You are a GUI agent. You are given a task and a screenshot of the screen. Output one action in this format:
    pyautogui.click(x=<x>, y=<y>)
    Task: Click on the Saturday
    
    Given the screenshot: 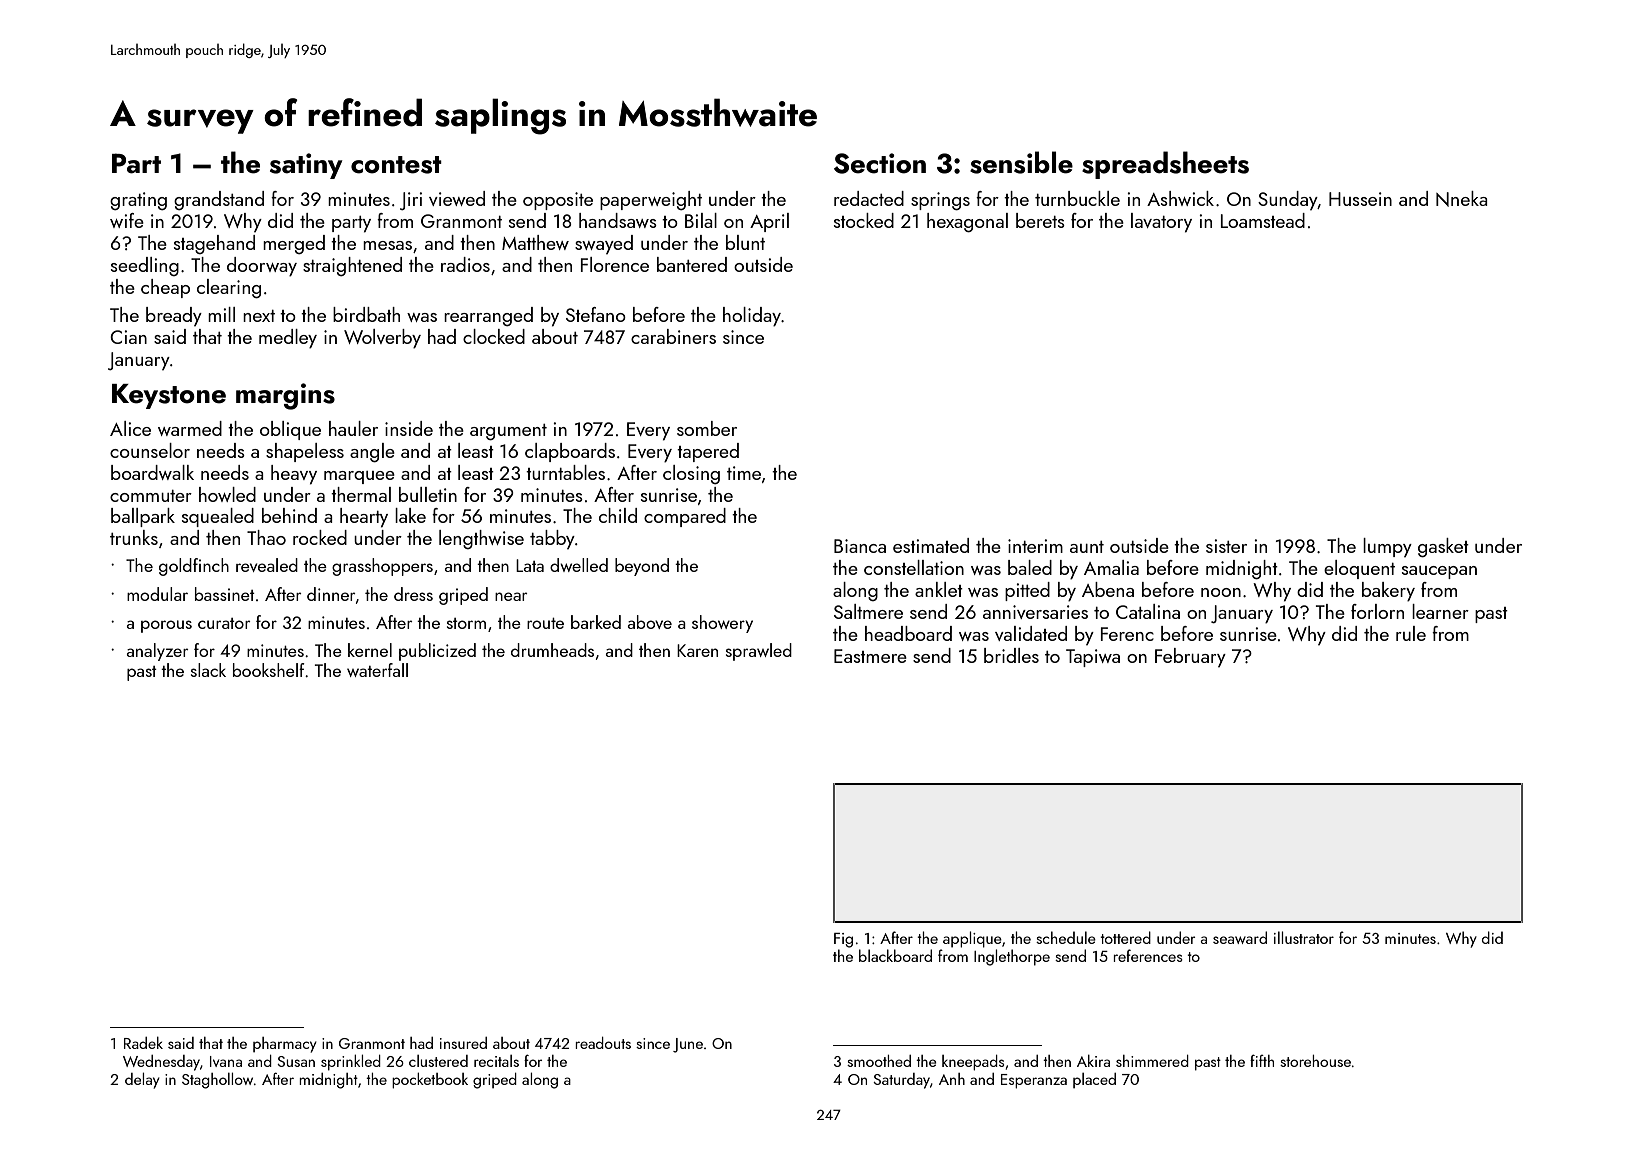 What is the action you would take?
    pyautogui.click(x=901, y=1081)
